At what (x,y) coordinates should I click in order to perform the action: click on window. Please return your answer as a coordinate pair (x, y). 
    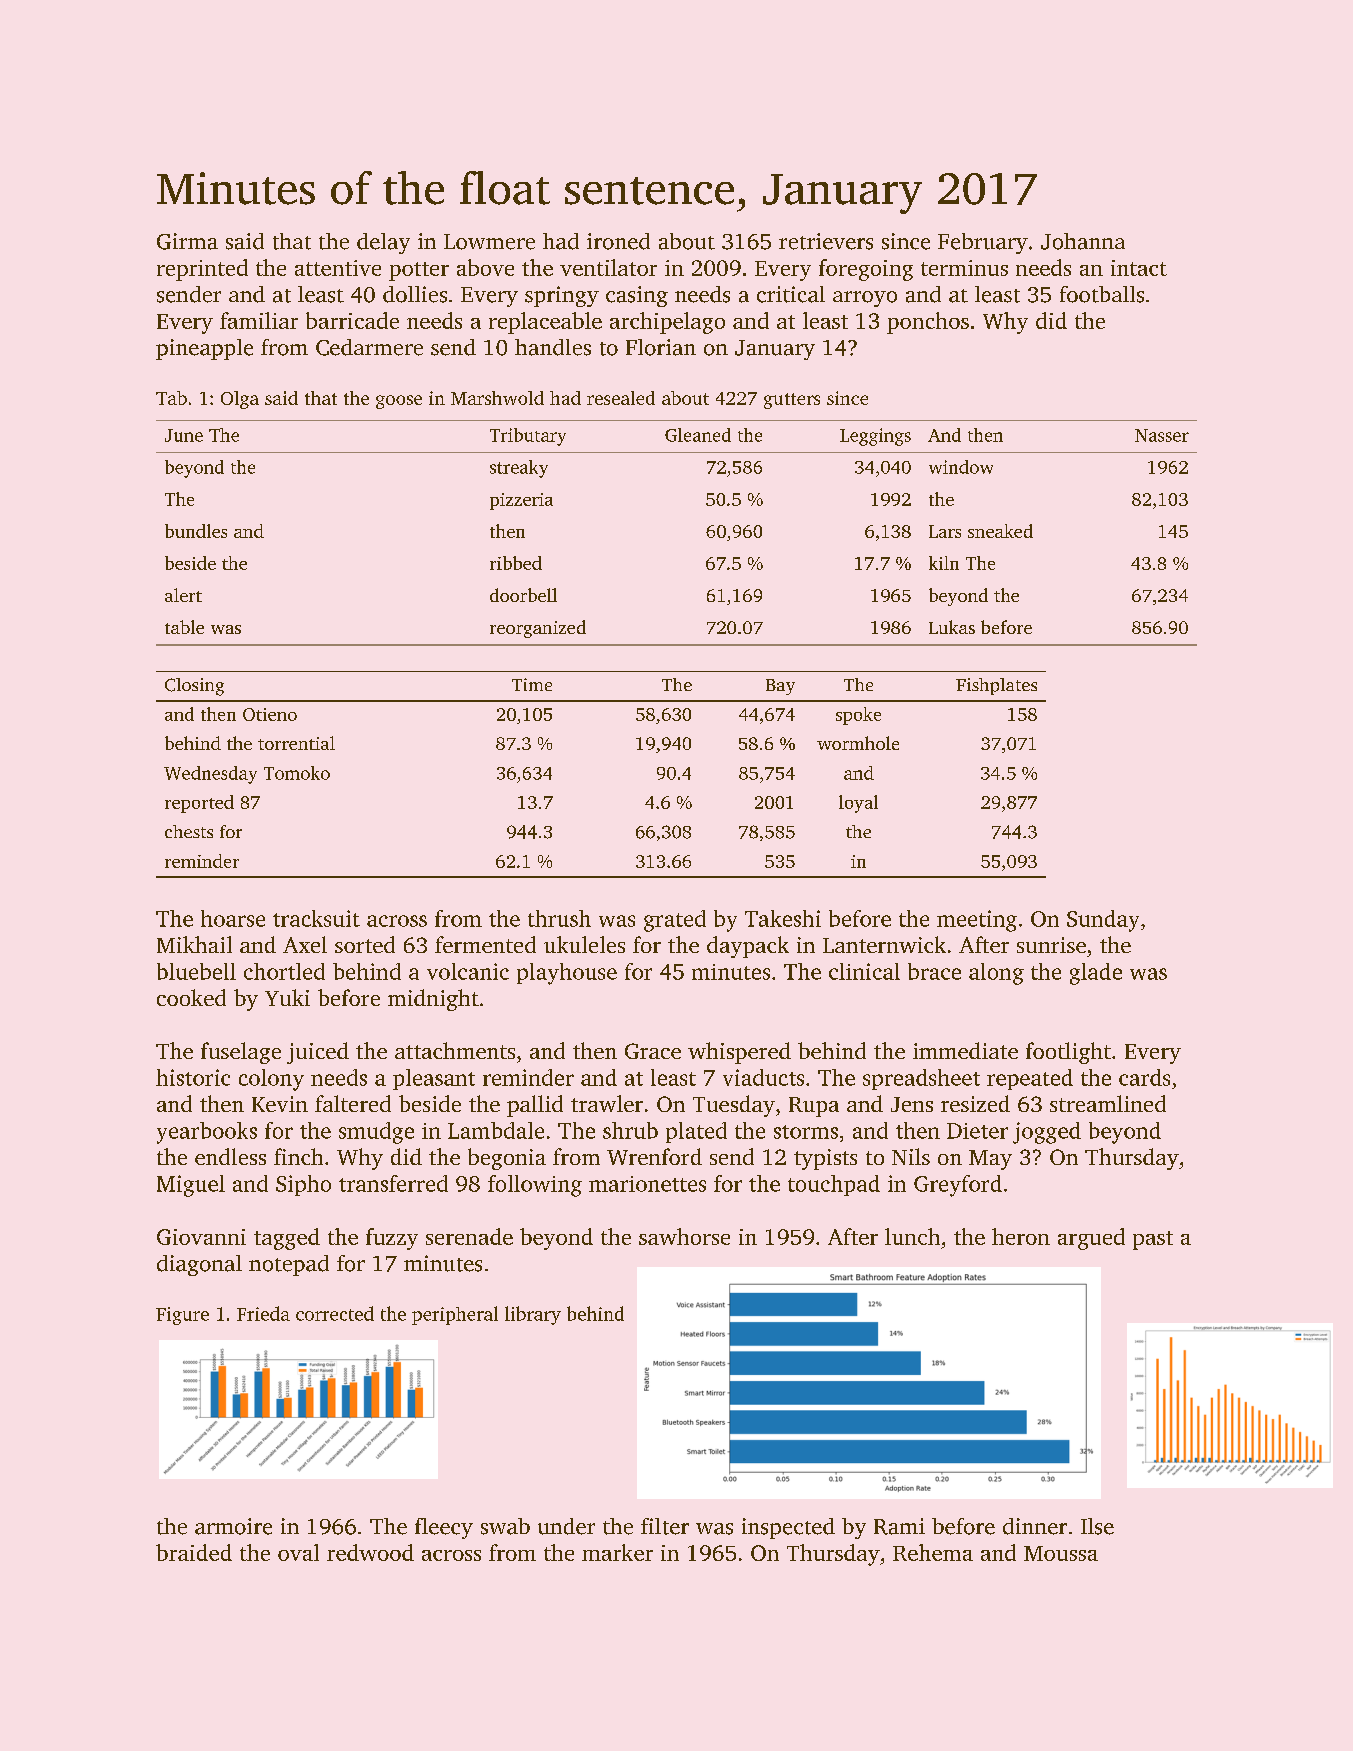
    Looking at the image, I should click on (961, 467).
